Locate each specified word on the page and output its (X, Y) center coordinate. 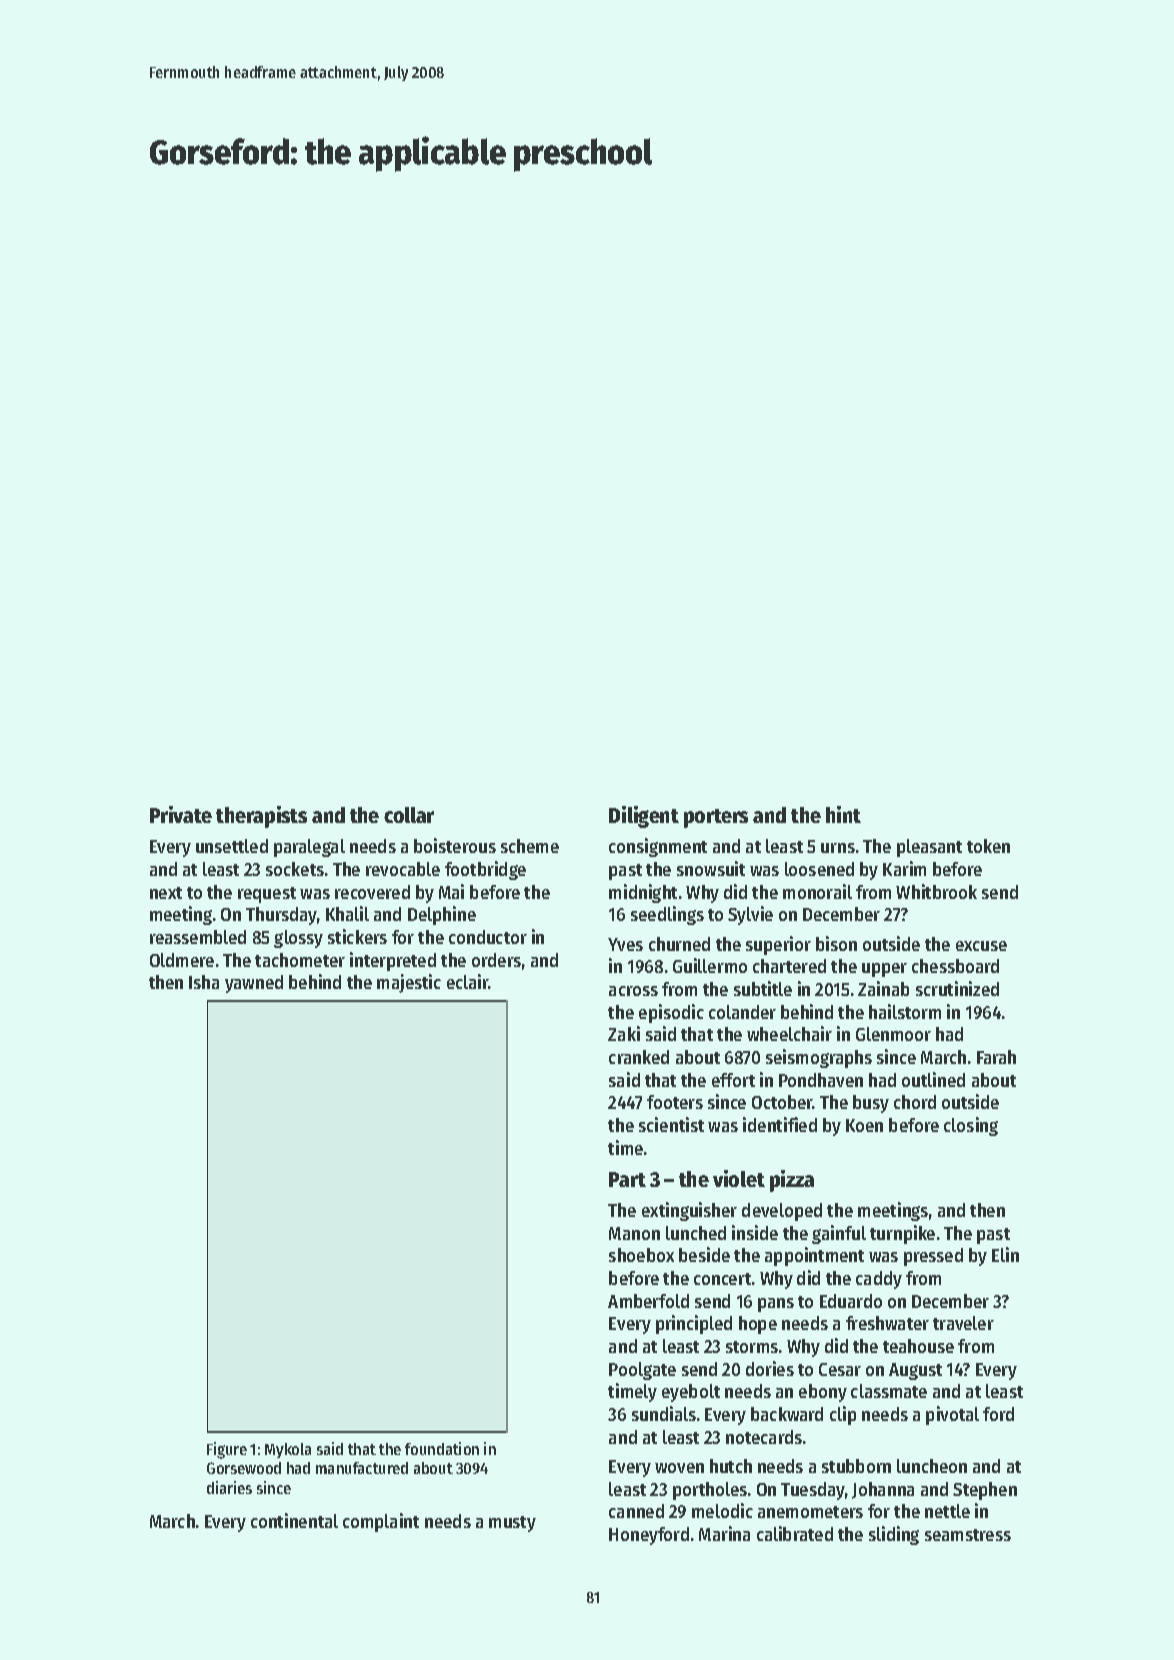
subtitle (763, 988)
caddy (879, 1280)
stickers (357, 936)
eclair (468, 981)
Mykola (288, 1450)
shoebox (641, 1255)
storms (752, 1347)
